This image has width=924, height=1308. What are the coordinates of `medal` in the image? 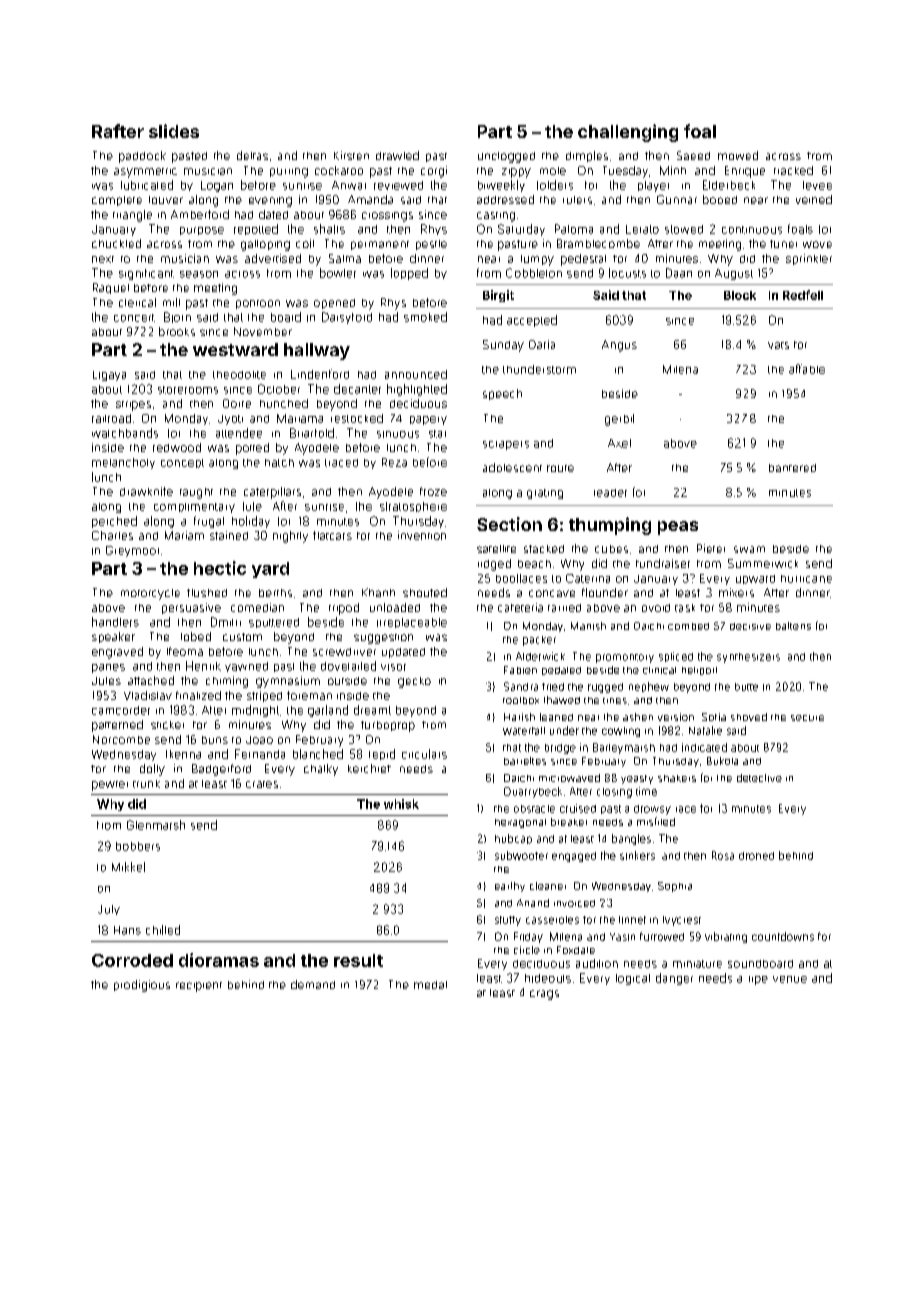 It's located at (430, 985).
